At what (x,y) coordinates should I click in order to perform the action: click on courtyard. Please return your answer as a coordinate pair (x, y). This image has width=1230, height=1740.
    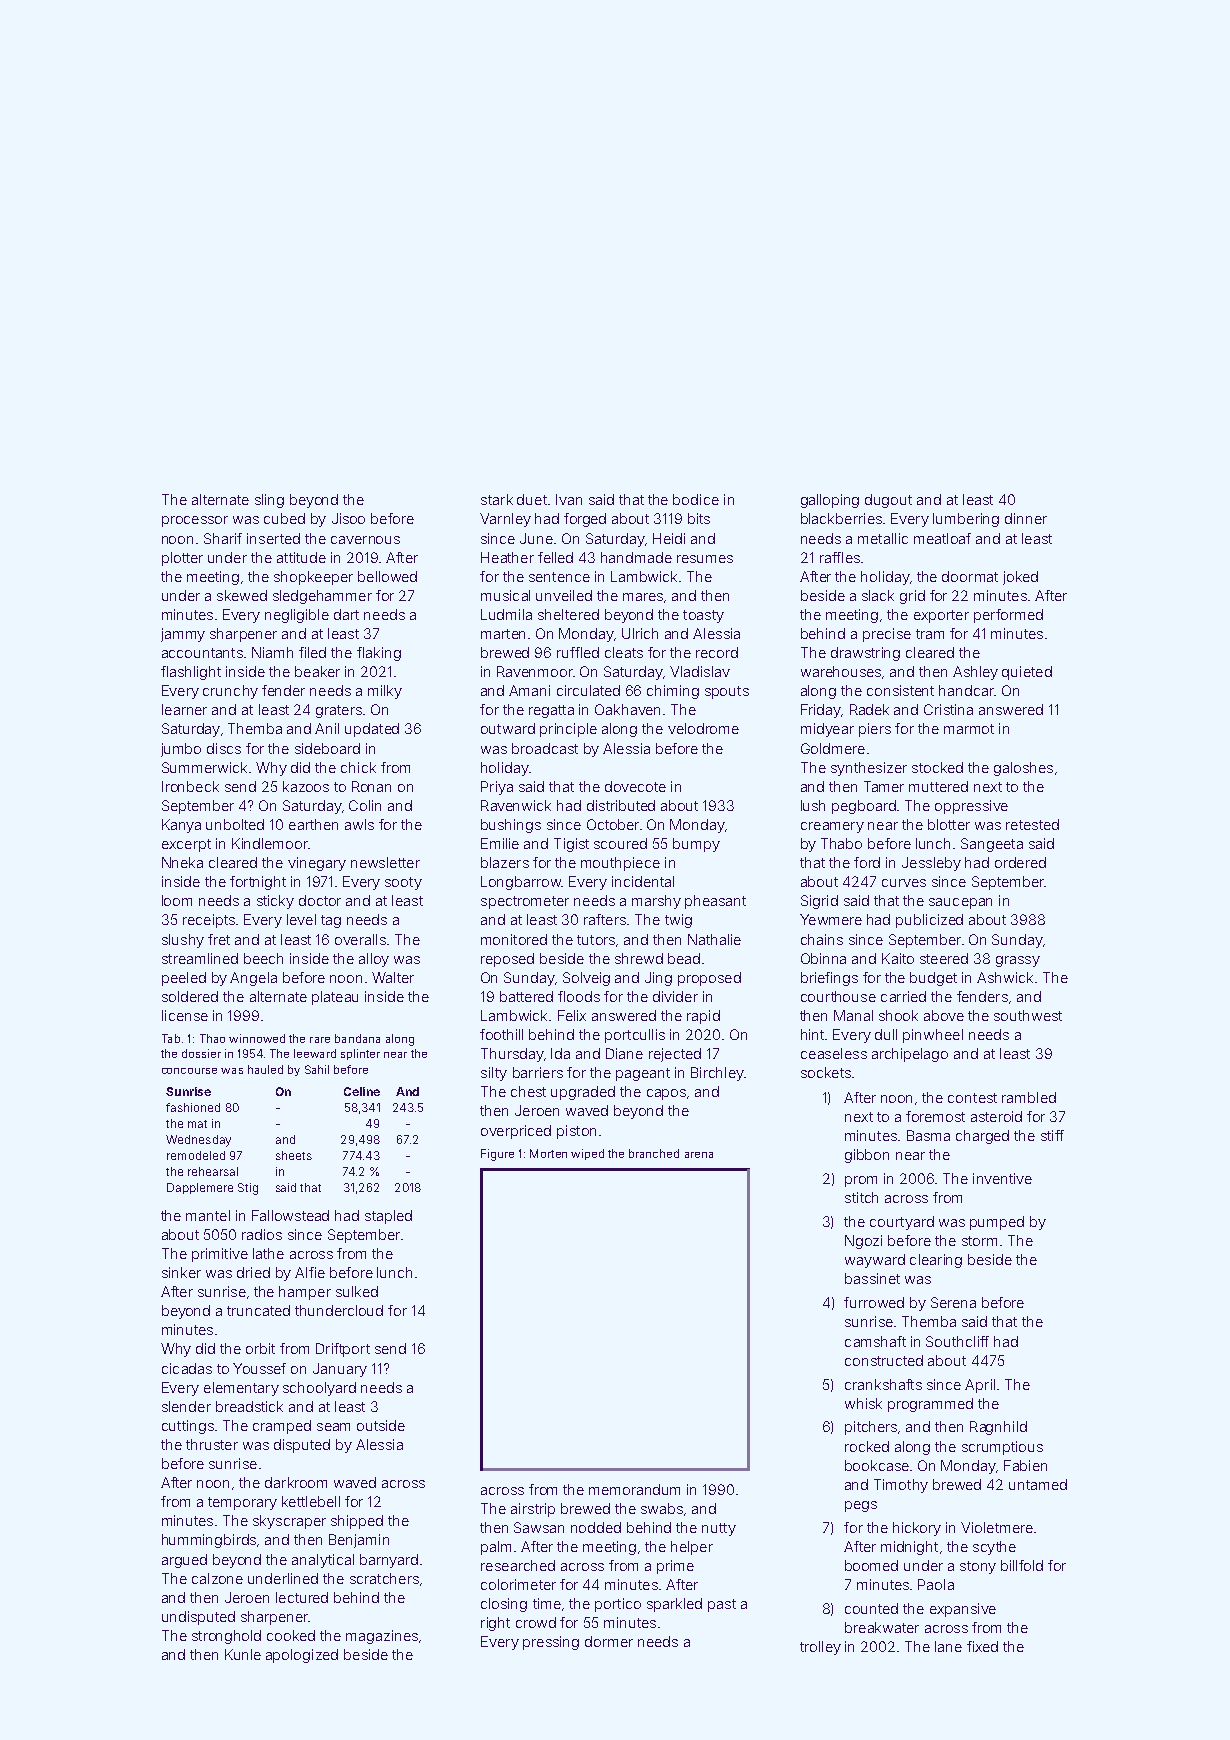
    Looking at the image, I should click on (902, 1223).
